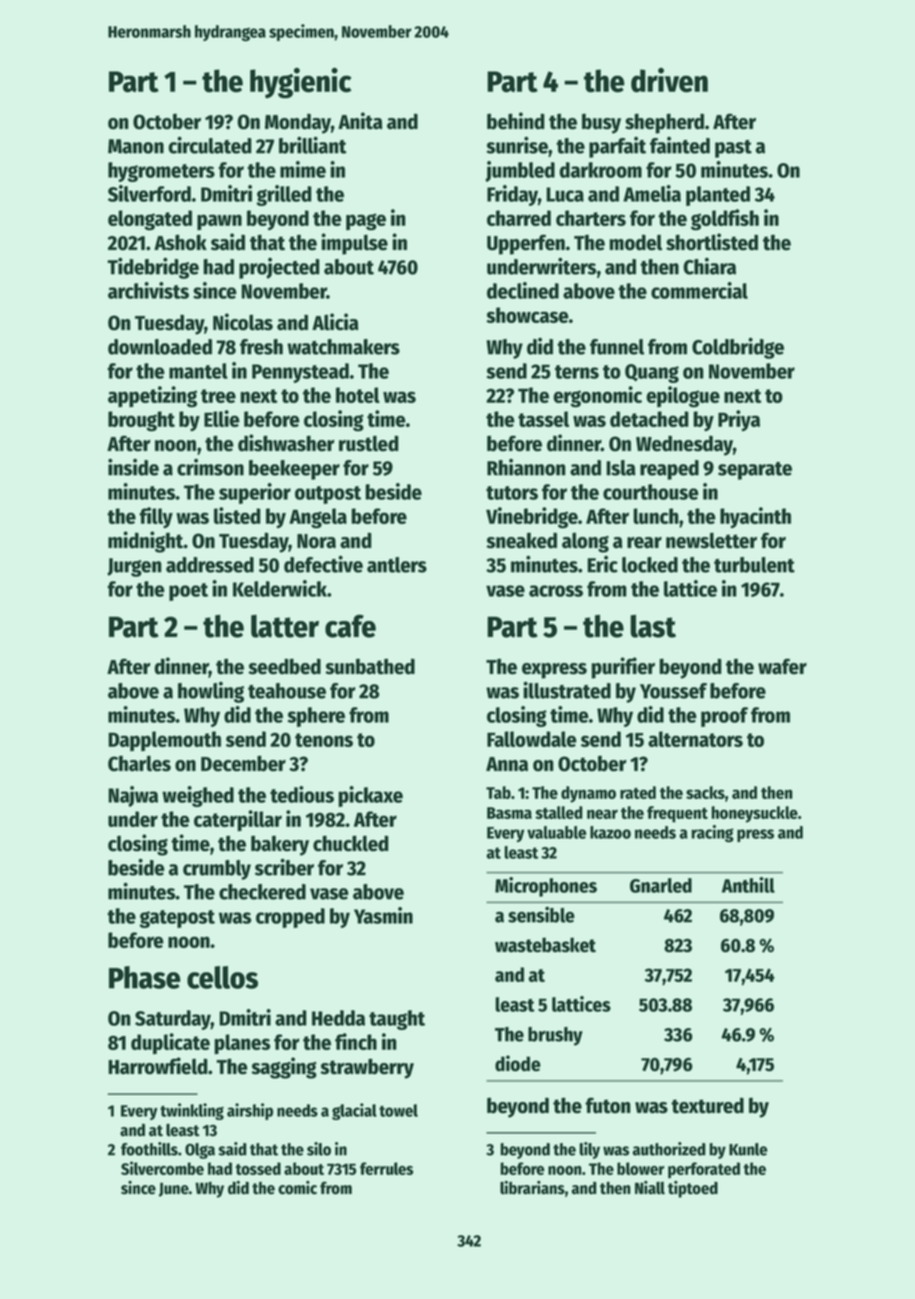 The height and width of the image is (1299, 915). I want to click on hygrometers, so click(161, 172).
